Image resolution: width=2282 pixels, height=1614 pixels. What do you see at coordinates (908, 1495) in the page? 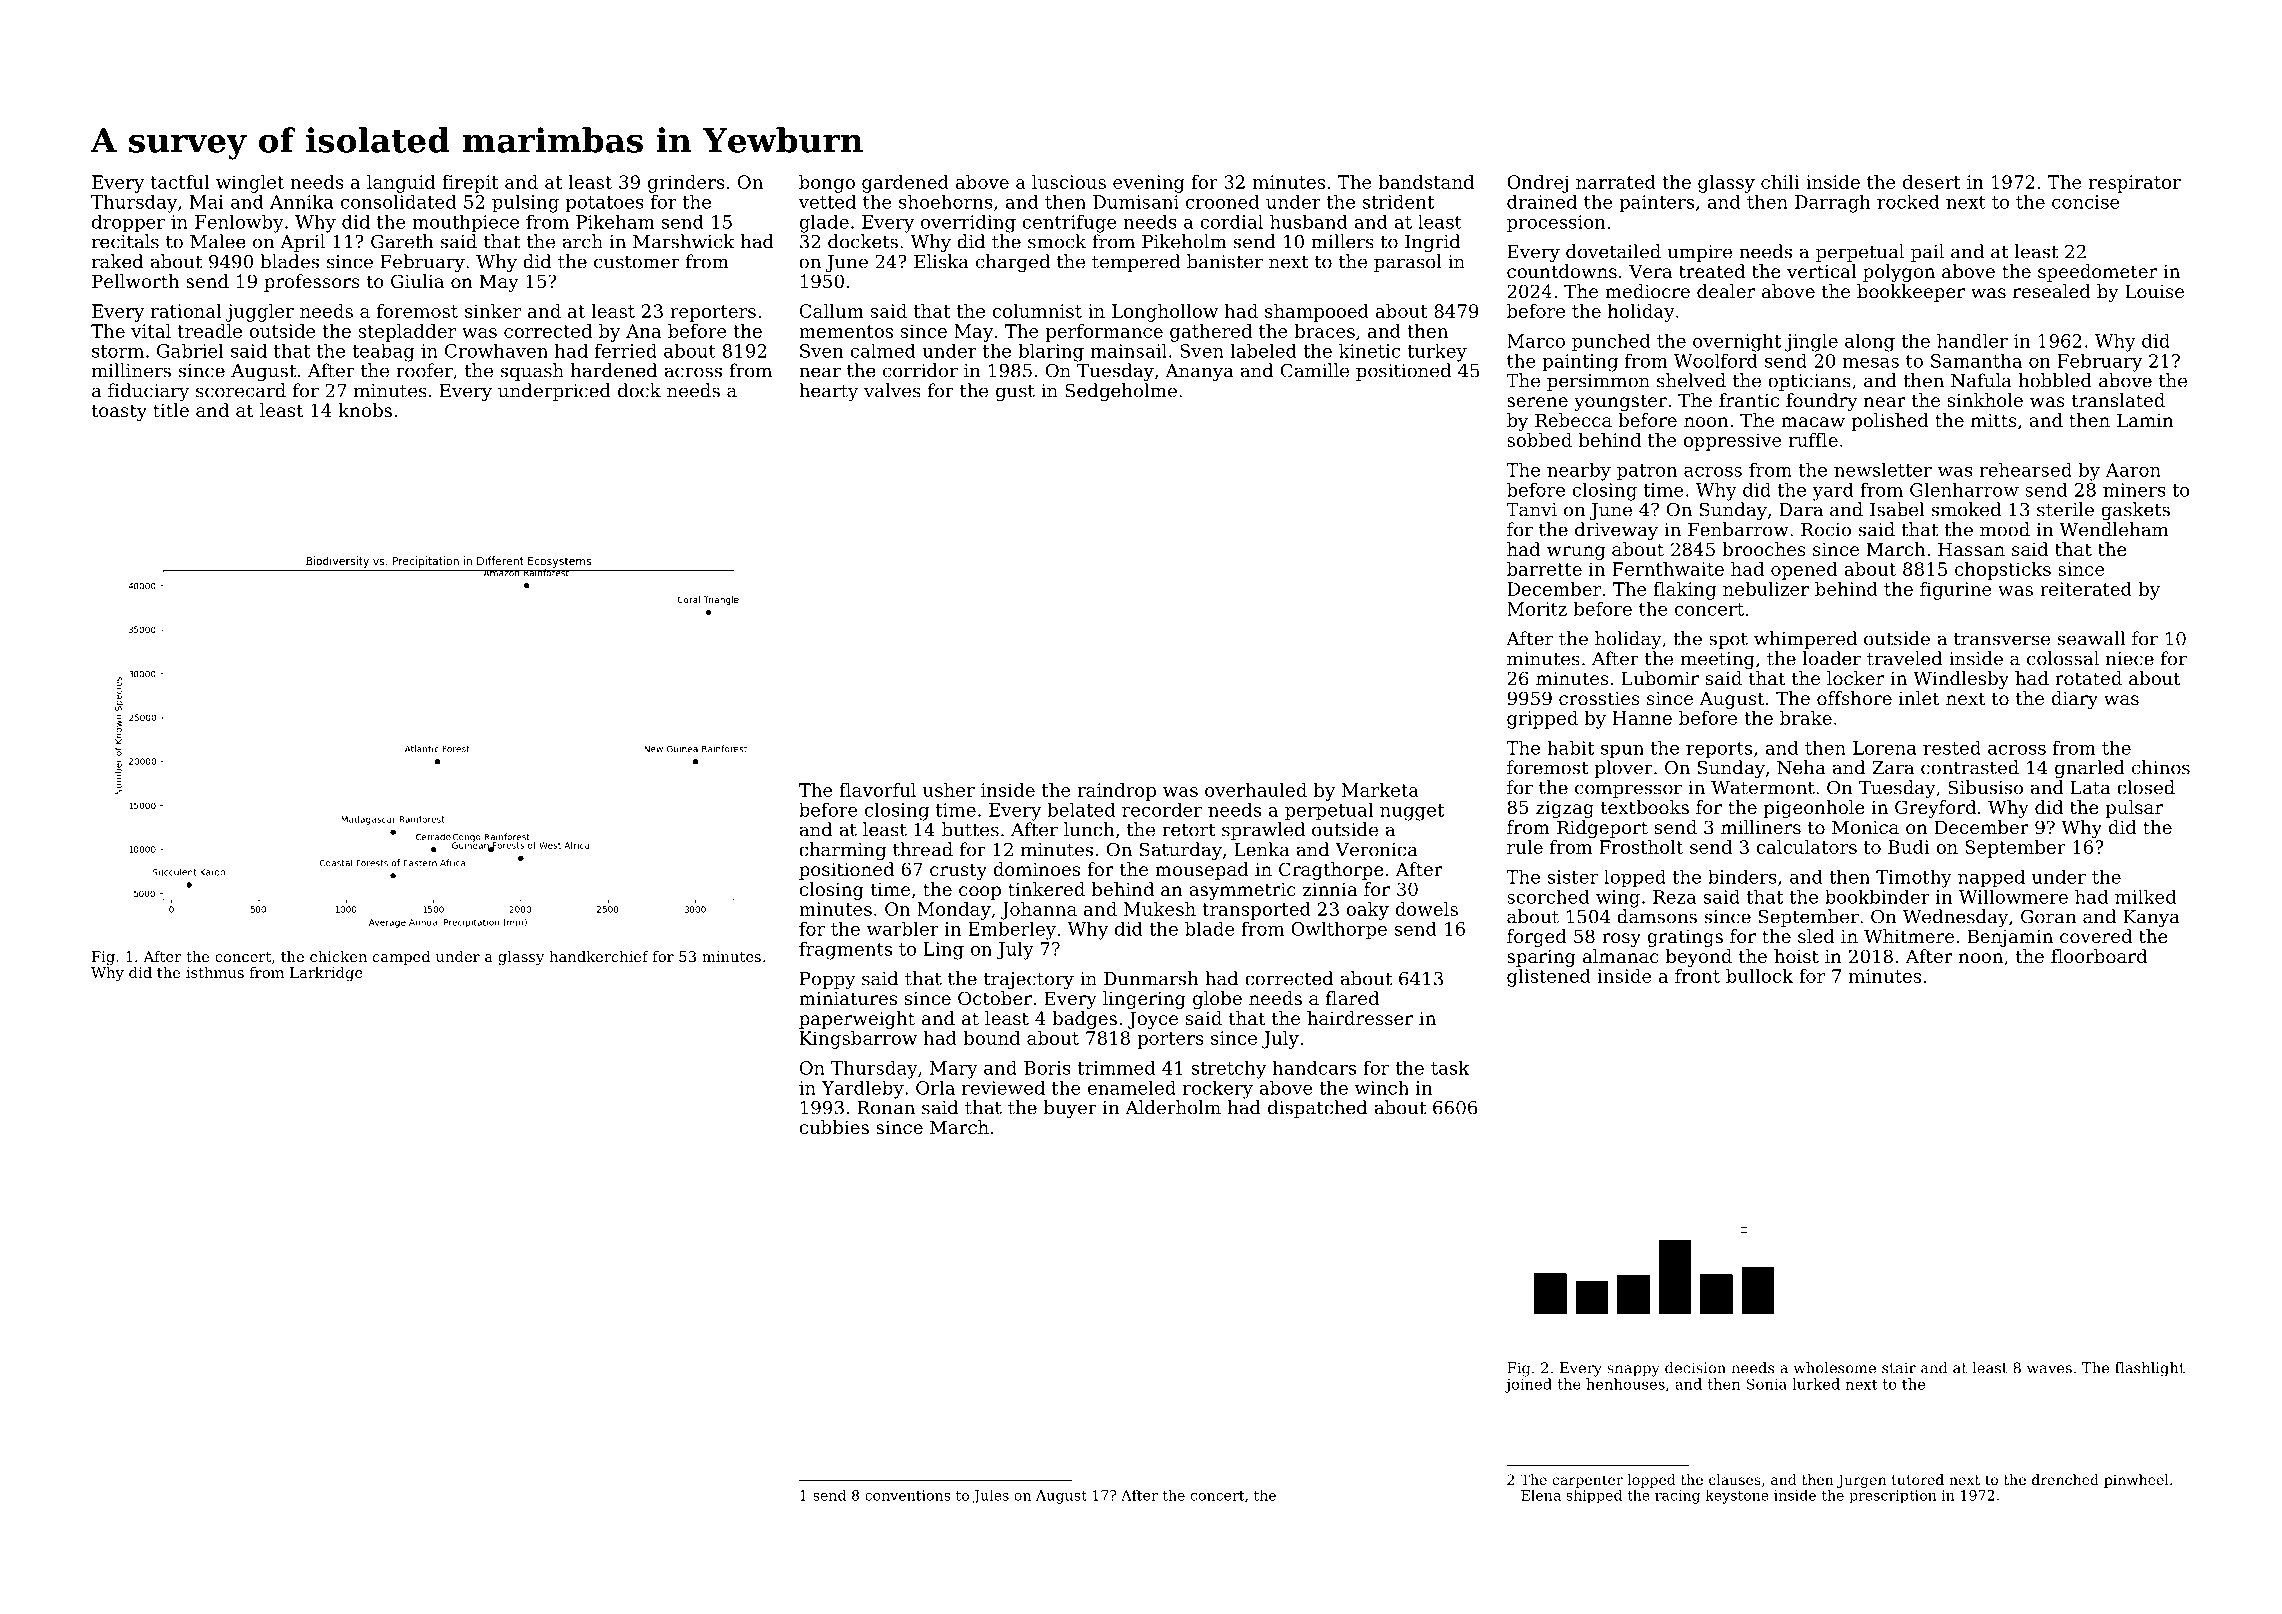
I see `conventions` at bounding box center [908, 1495].
